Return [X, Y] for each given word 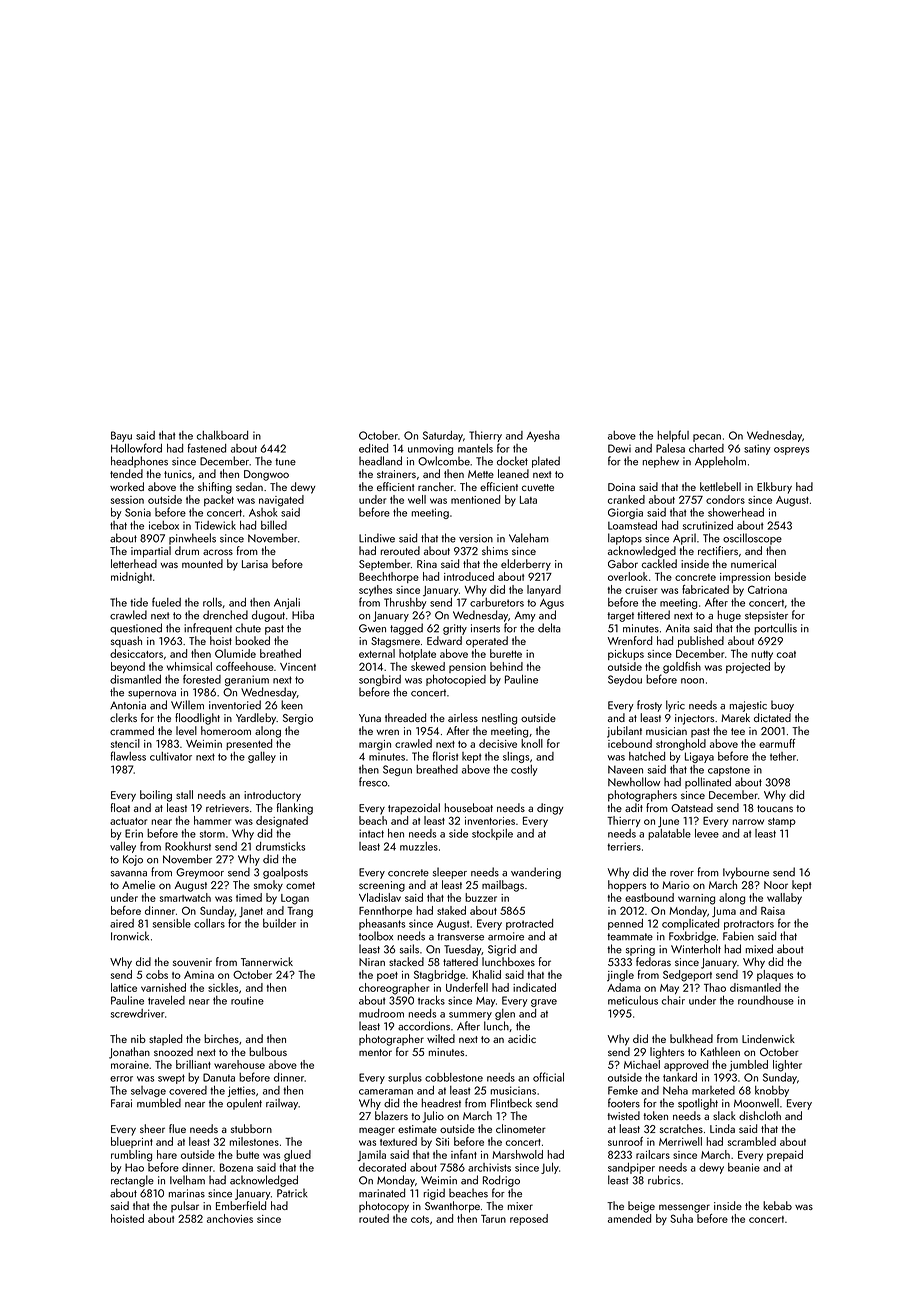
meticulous [633, 1000]
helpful [673, 436]
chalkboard [222, 435]
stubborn [251, 1128]
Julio [433, 1117]
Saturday [443, 436]
